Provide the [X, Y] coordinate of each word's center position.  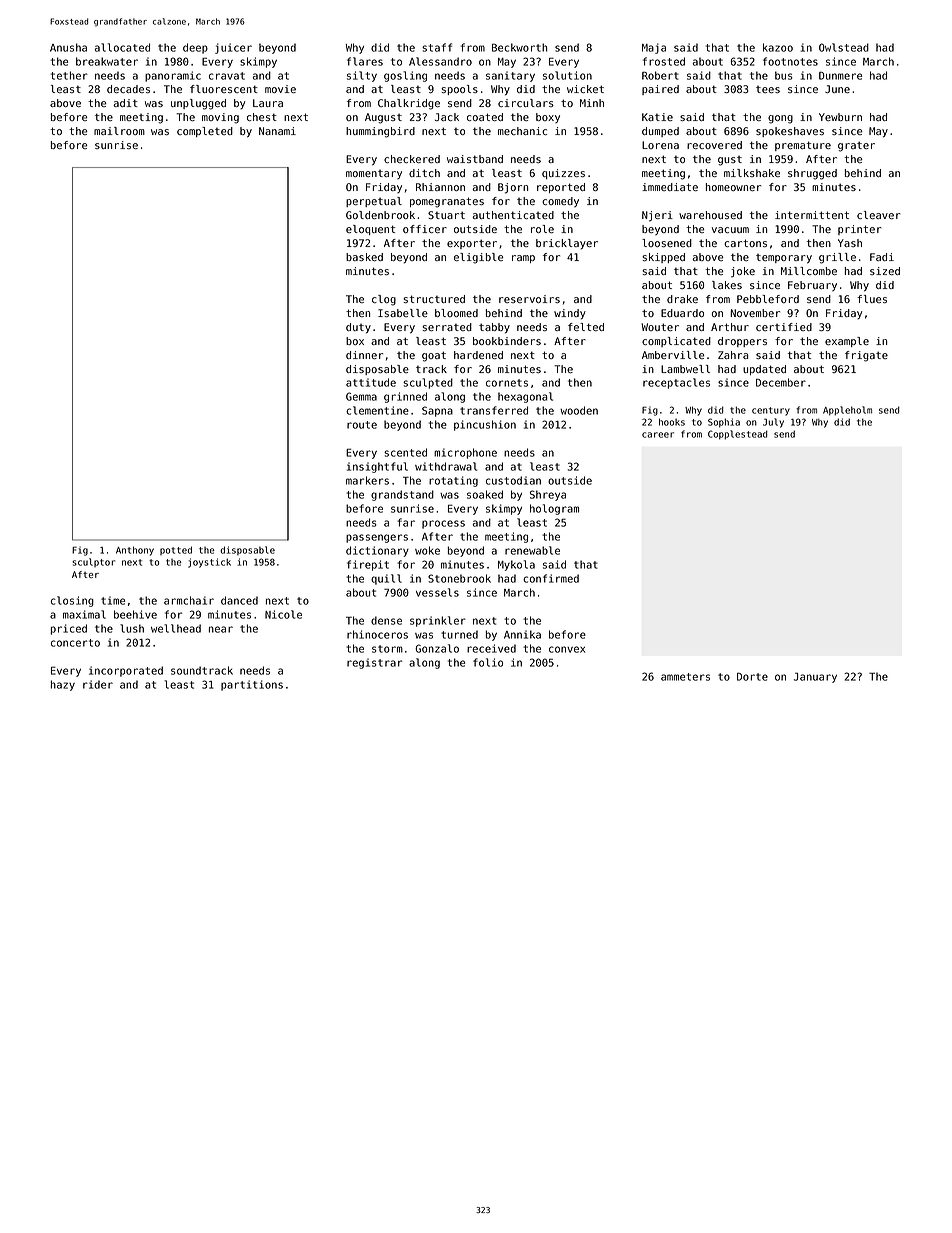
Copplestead [738, 435]
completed [205, 132]
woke [427, 550]
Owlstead [844, 47]
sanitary [510, 76]
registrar [375, 663]
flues [872, 299]
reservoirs [529, 299]
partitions [252, 685]
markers [367, 480]
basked [364, 257]
